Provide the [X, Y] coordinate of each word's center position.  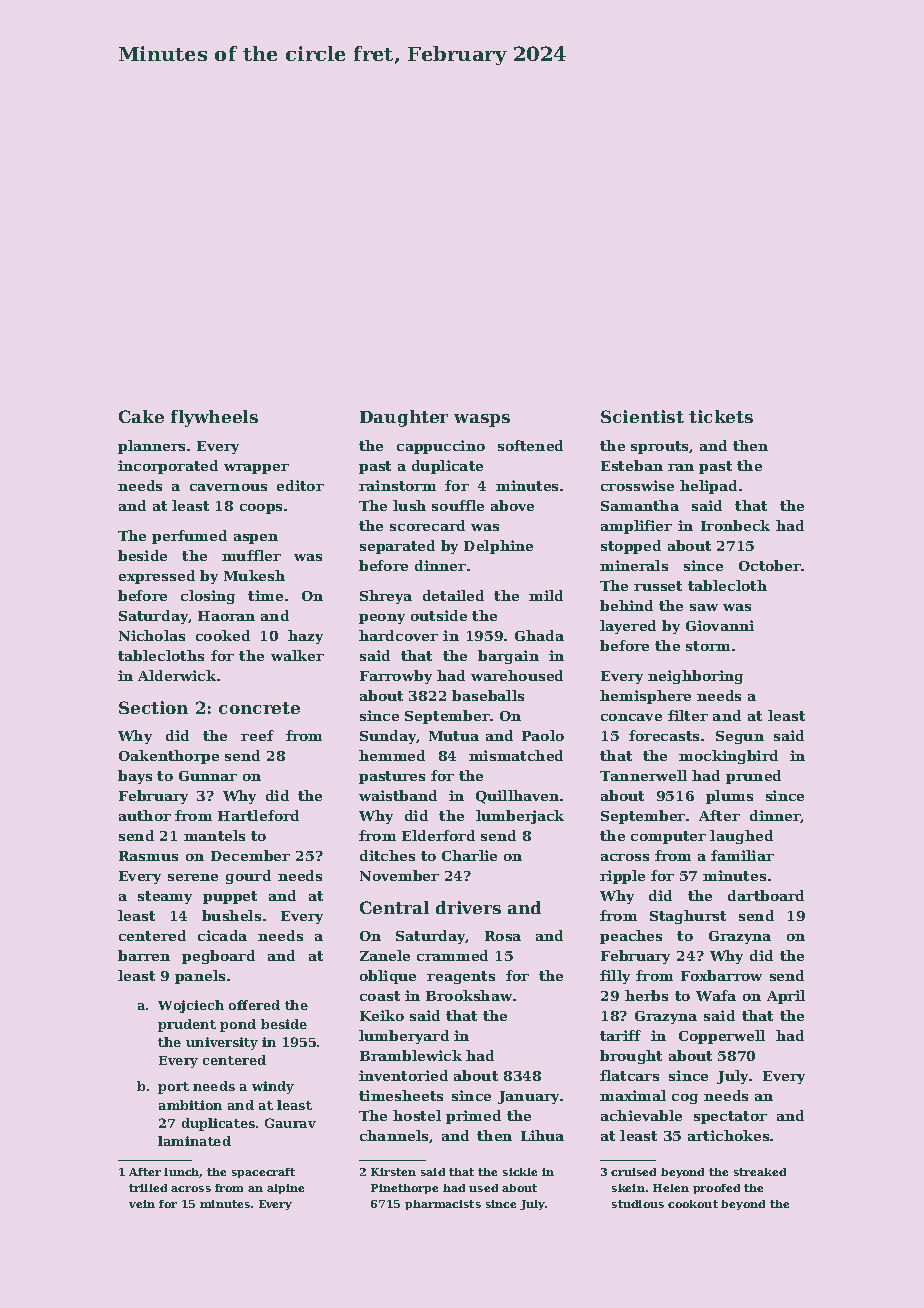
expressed [157, 577]
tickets [721, 416]
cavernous [228, 487]
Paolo [543, 735]
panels [200, 977]
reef [257, 735]
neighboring [695, 677]
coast [380, 996]
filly [615, 977]
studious [638, 1204]
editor [300, 485]
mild [546, 595]
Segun [740, 737]
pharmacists [443, 1205]
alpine [285, 1189]
